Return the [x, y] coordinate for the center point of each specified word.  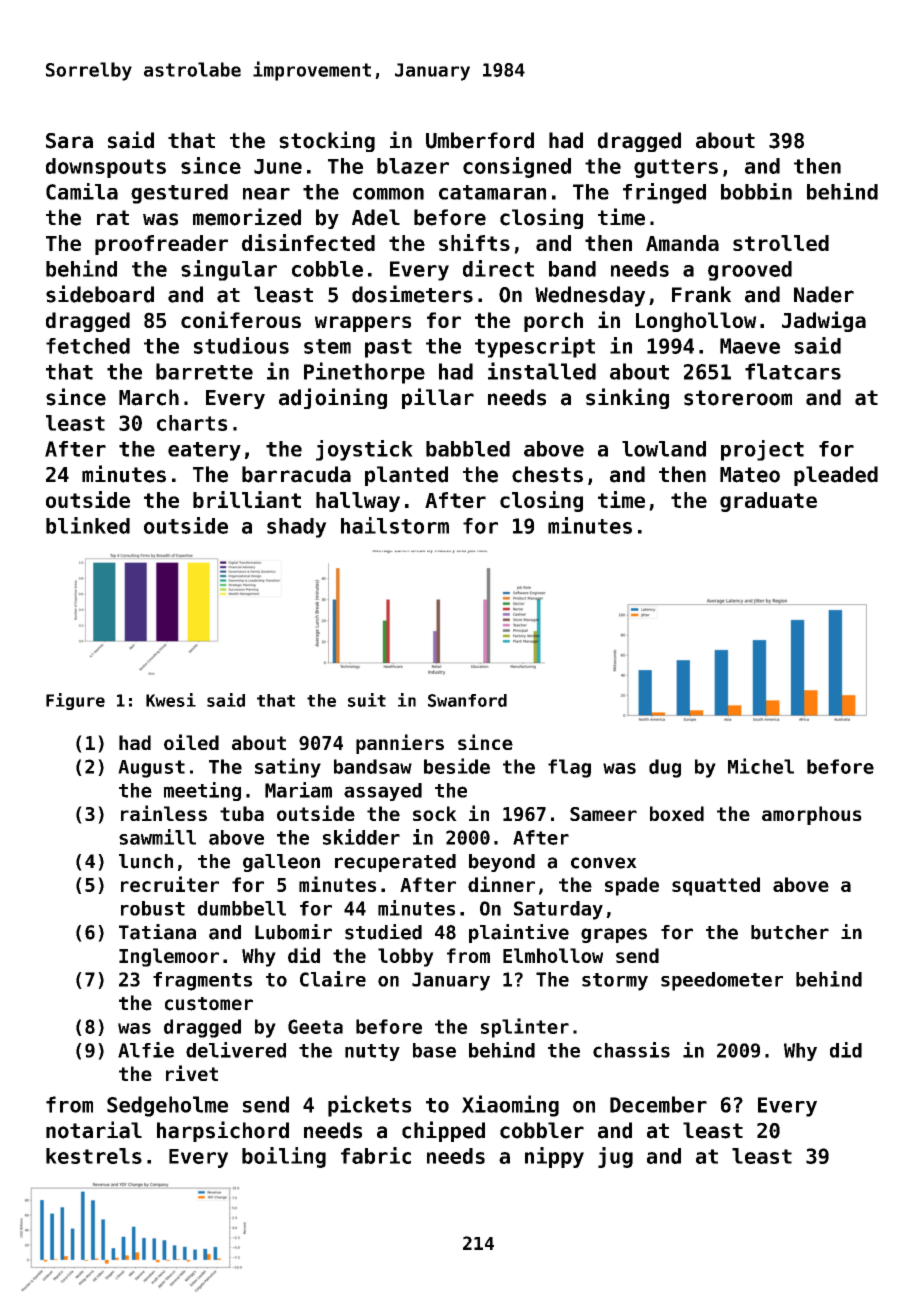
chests [547, 474]
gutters [676, 168]
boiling [284, 1157]
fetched [88, 346]
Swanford [467, 700]
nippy [554, 1157]
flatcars [793, 371]
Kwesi [171, 700]
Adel [376, 217]
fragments [202, 981]
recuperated [395, 863]
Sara [69, 141]
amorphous [812, 815]
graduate [768, 502]
